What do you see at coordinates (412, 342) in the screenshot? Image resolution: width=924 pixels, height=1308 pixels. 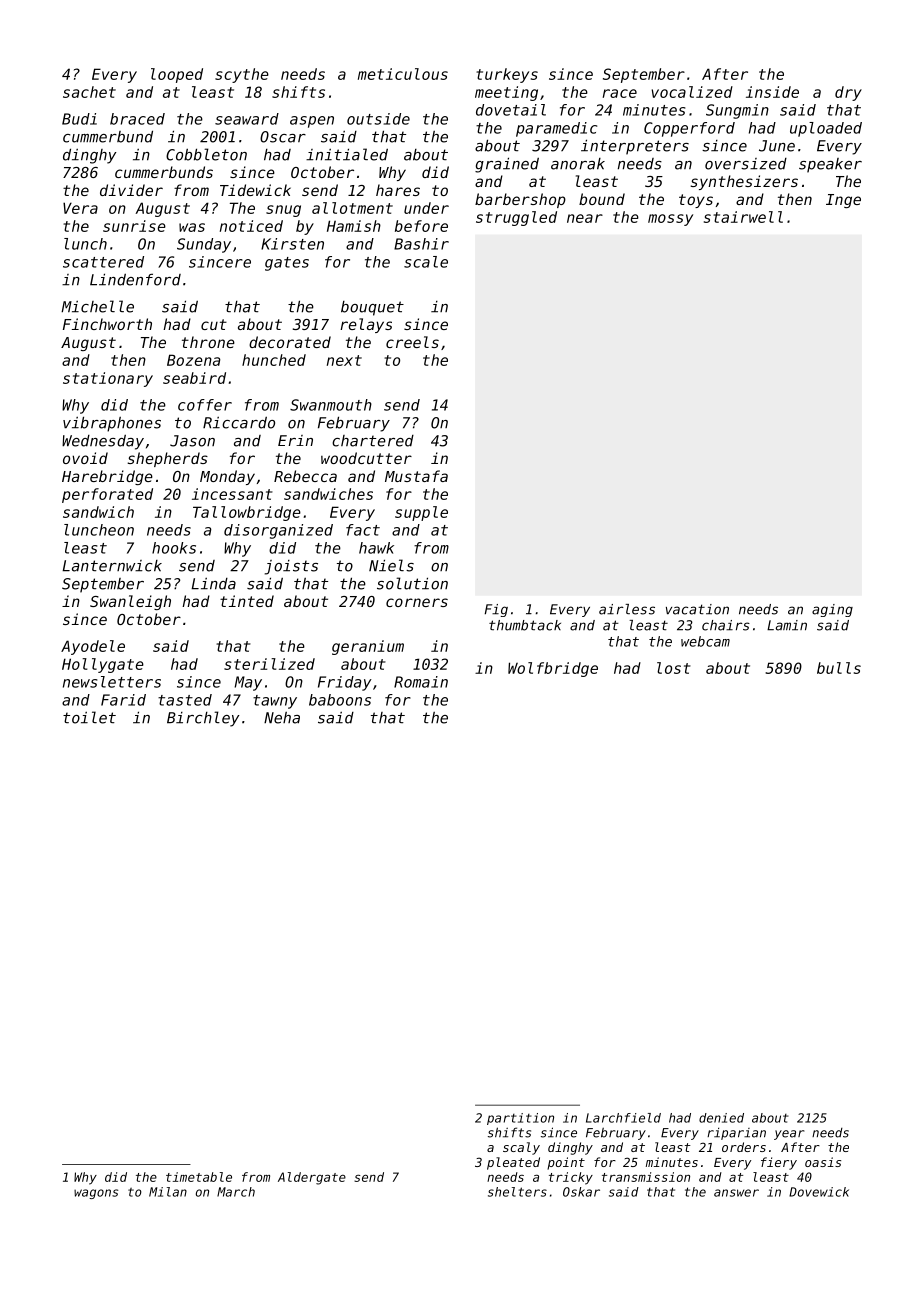 I see `creels` at bounding box center [412, 342].
